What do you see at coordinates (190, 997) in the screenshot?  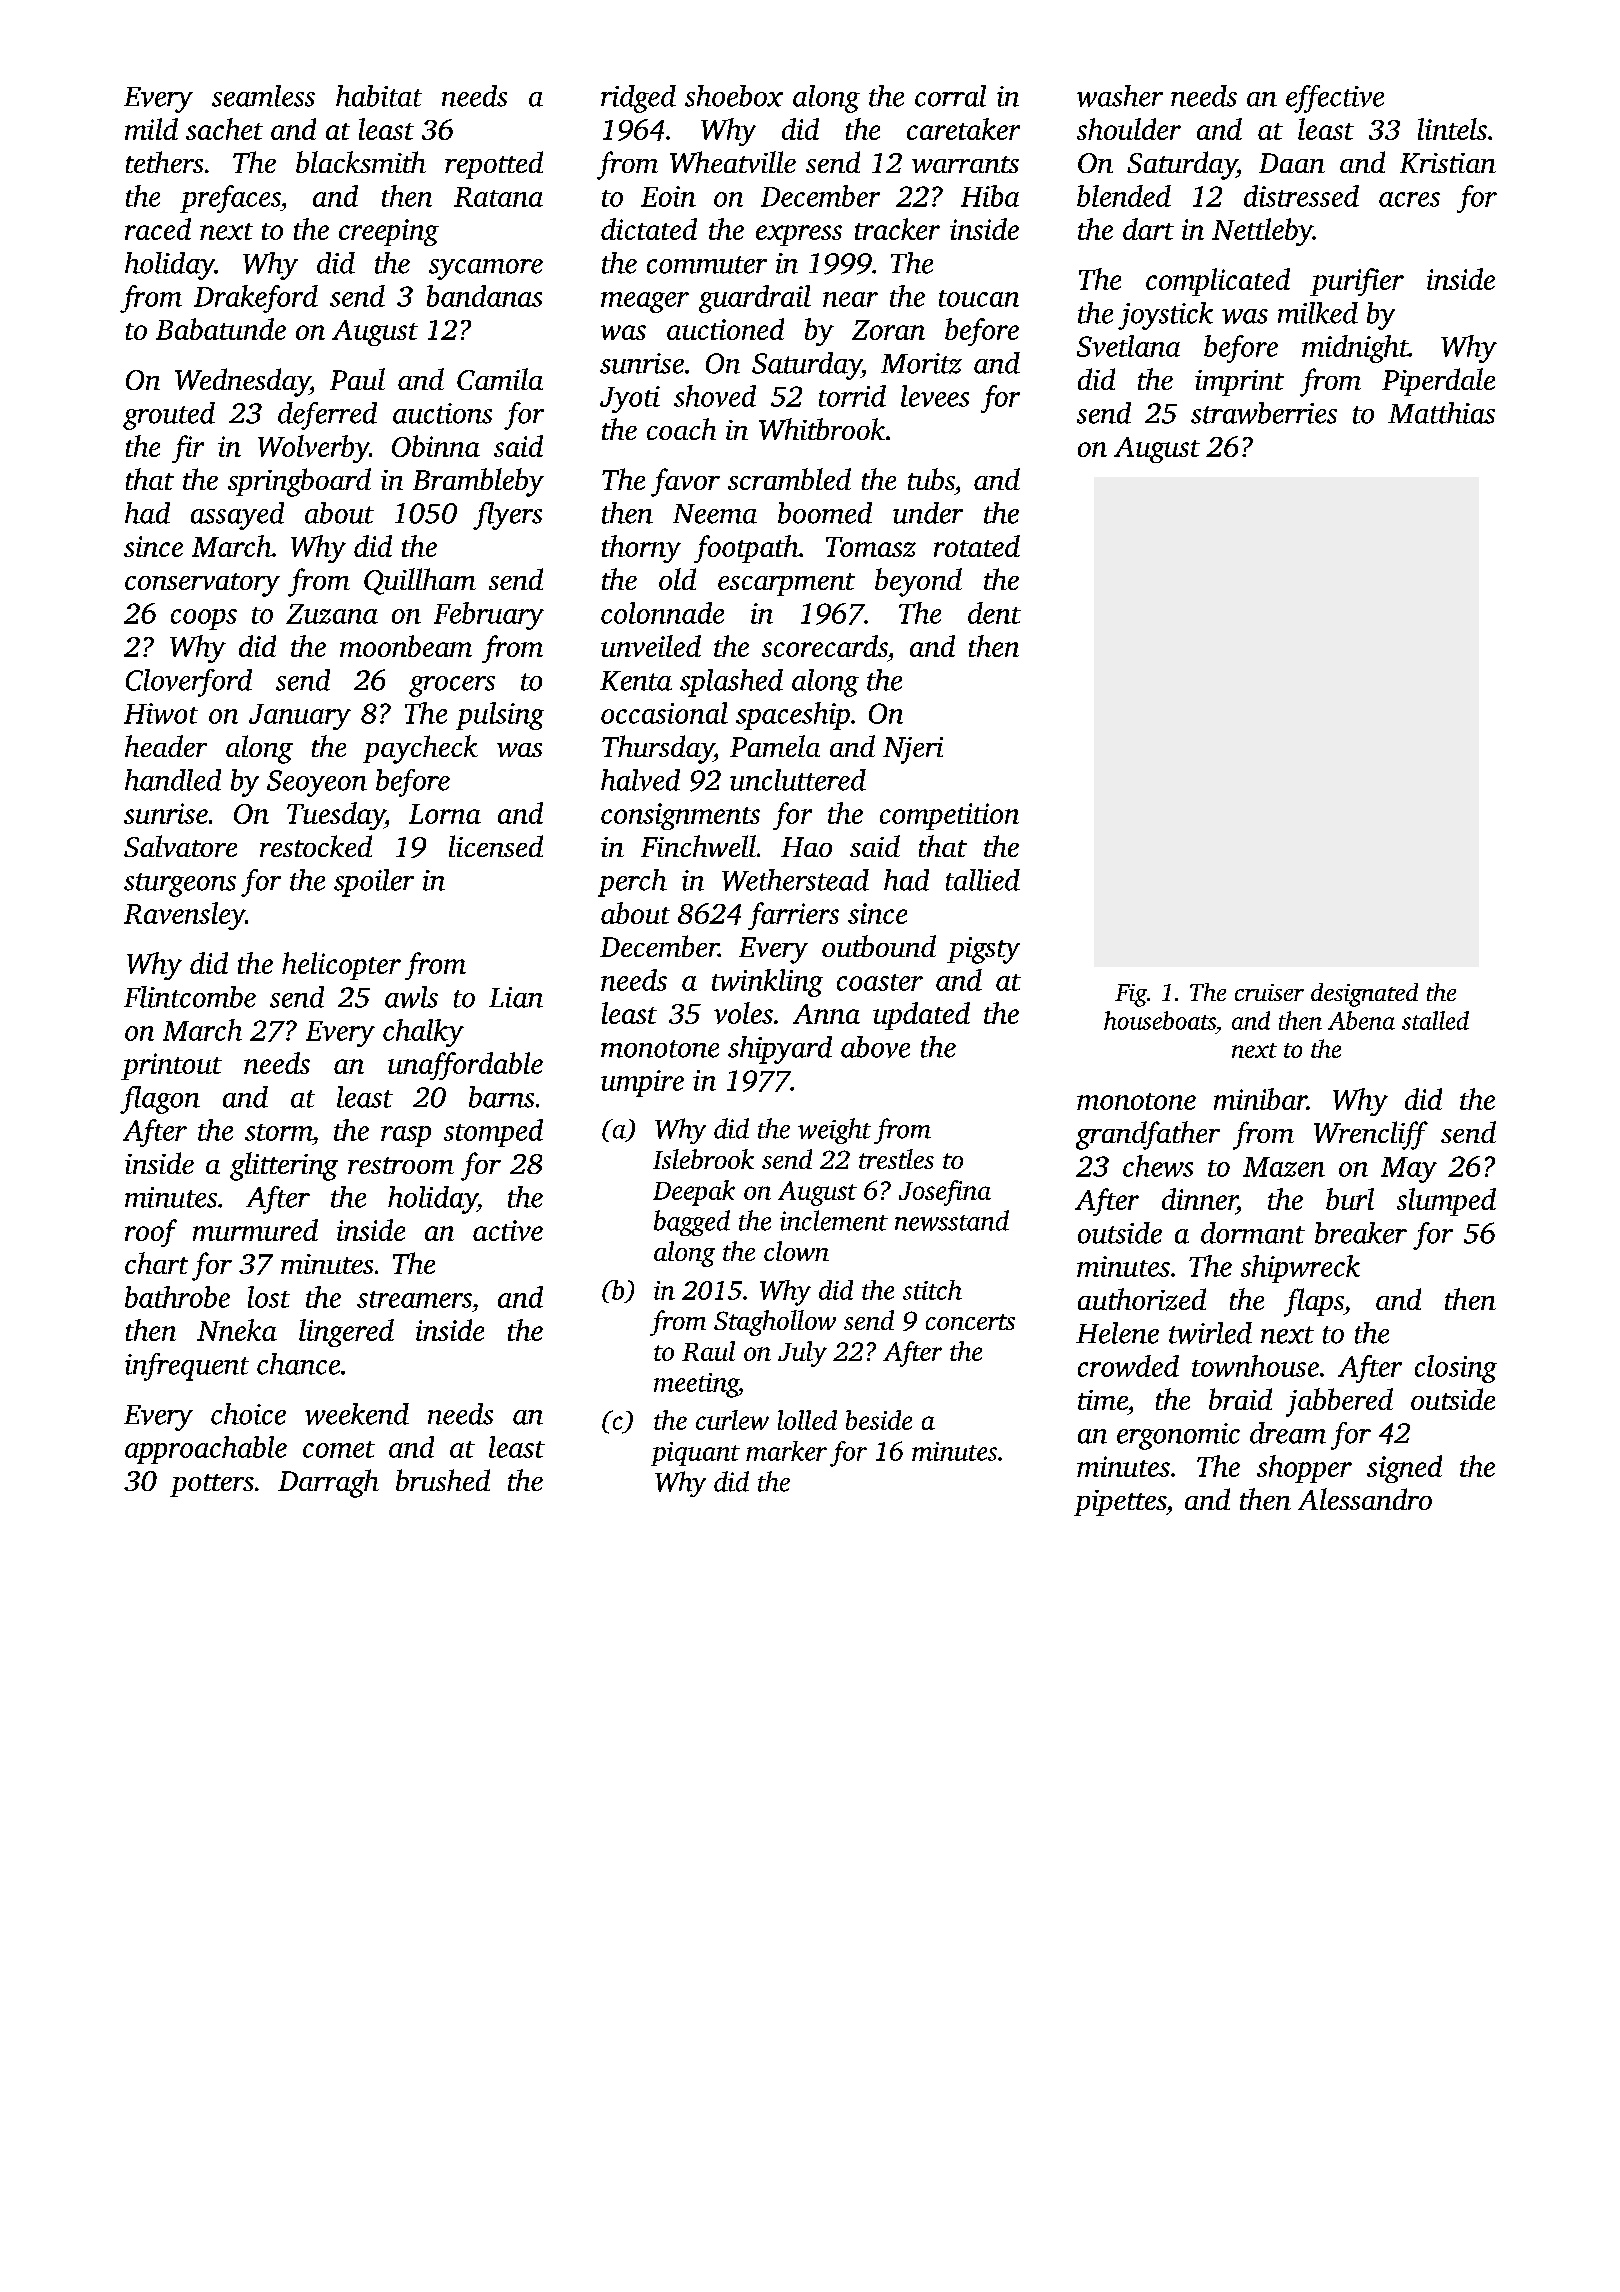 I see `Flintcombe` at bounding box center [190, 997].
